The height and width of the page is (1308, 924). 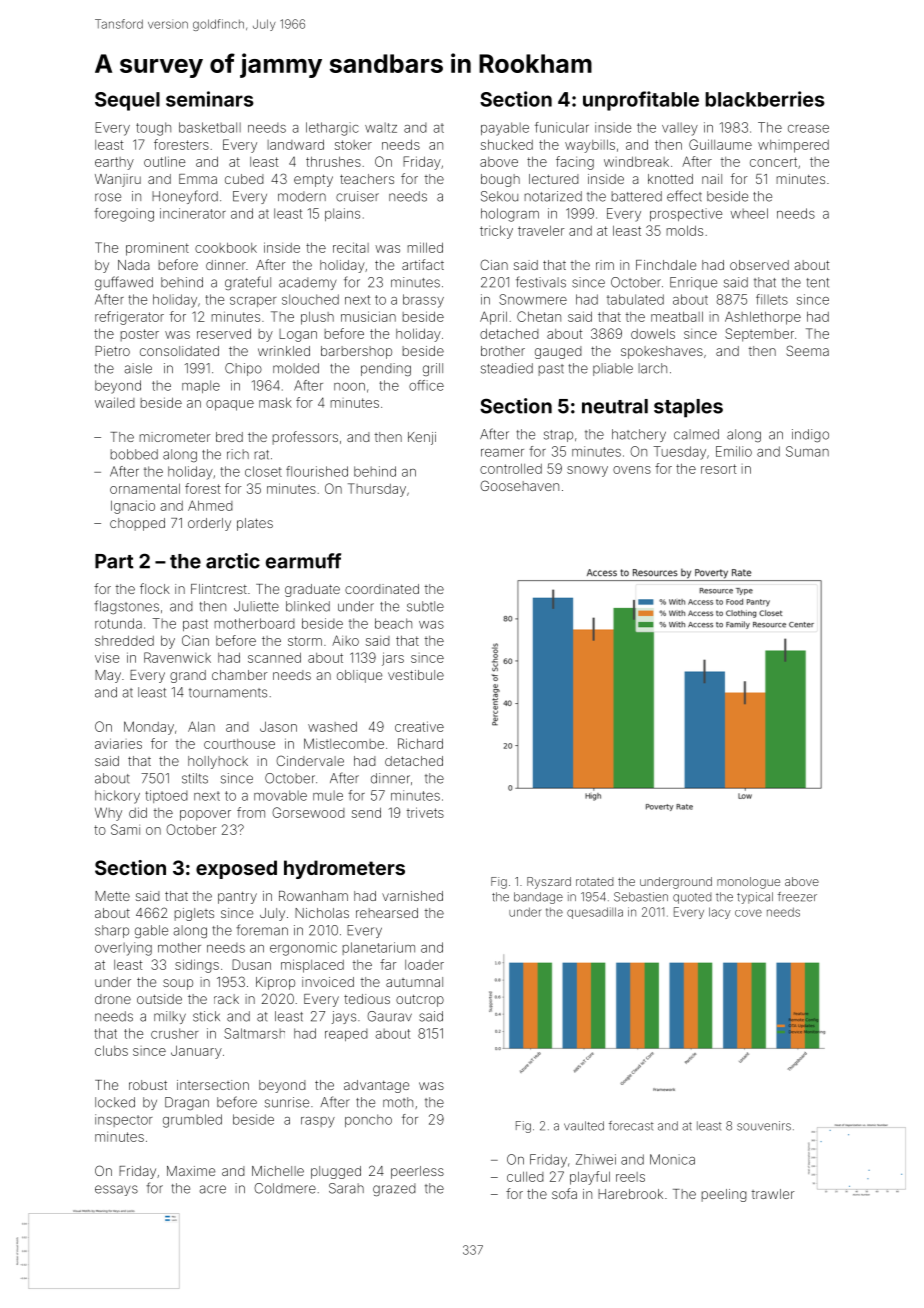 I want to click on modern, so click(x=302, y=196).
